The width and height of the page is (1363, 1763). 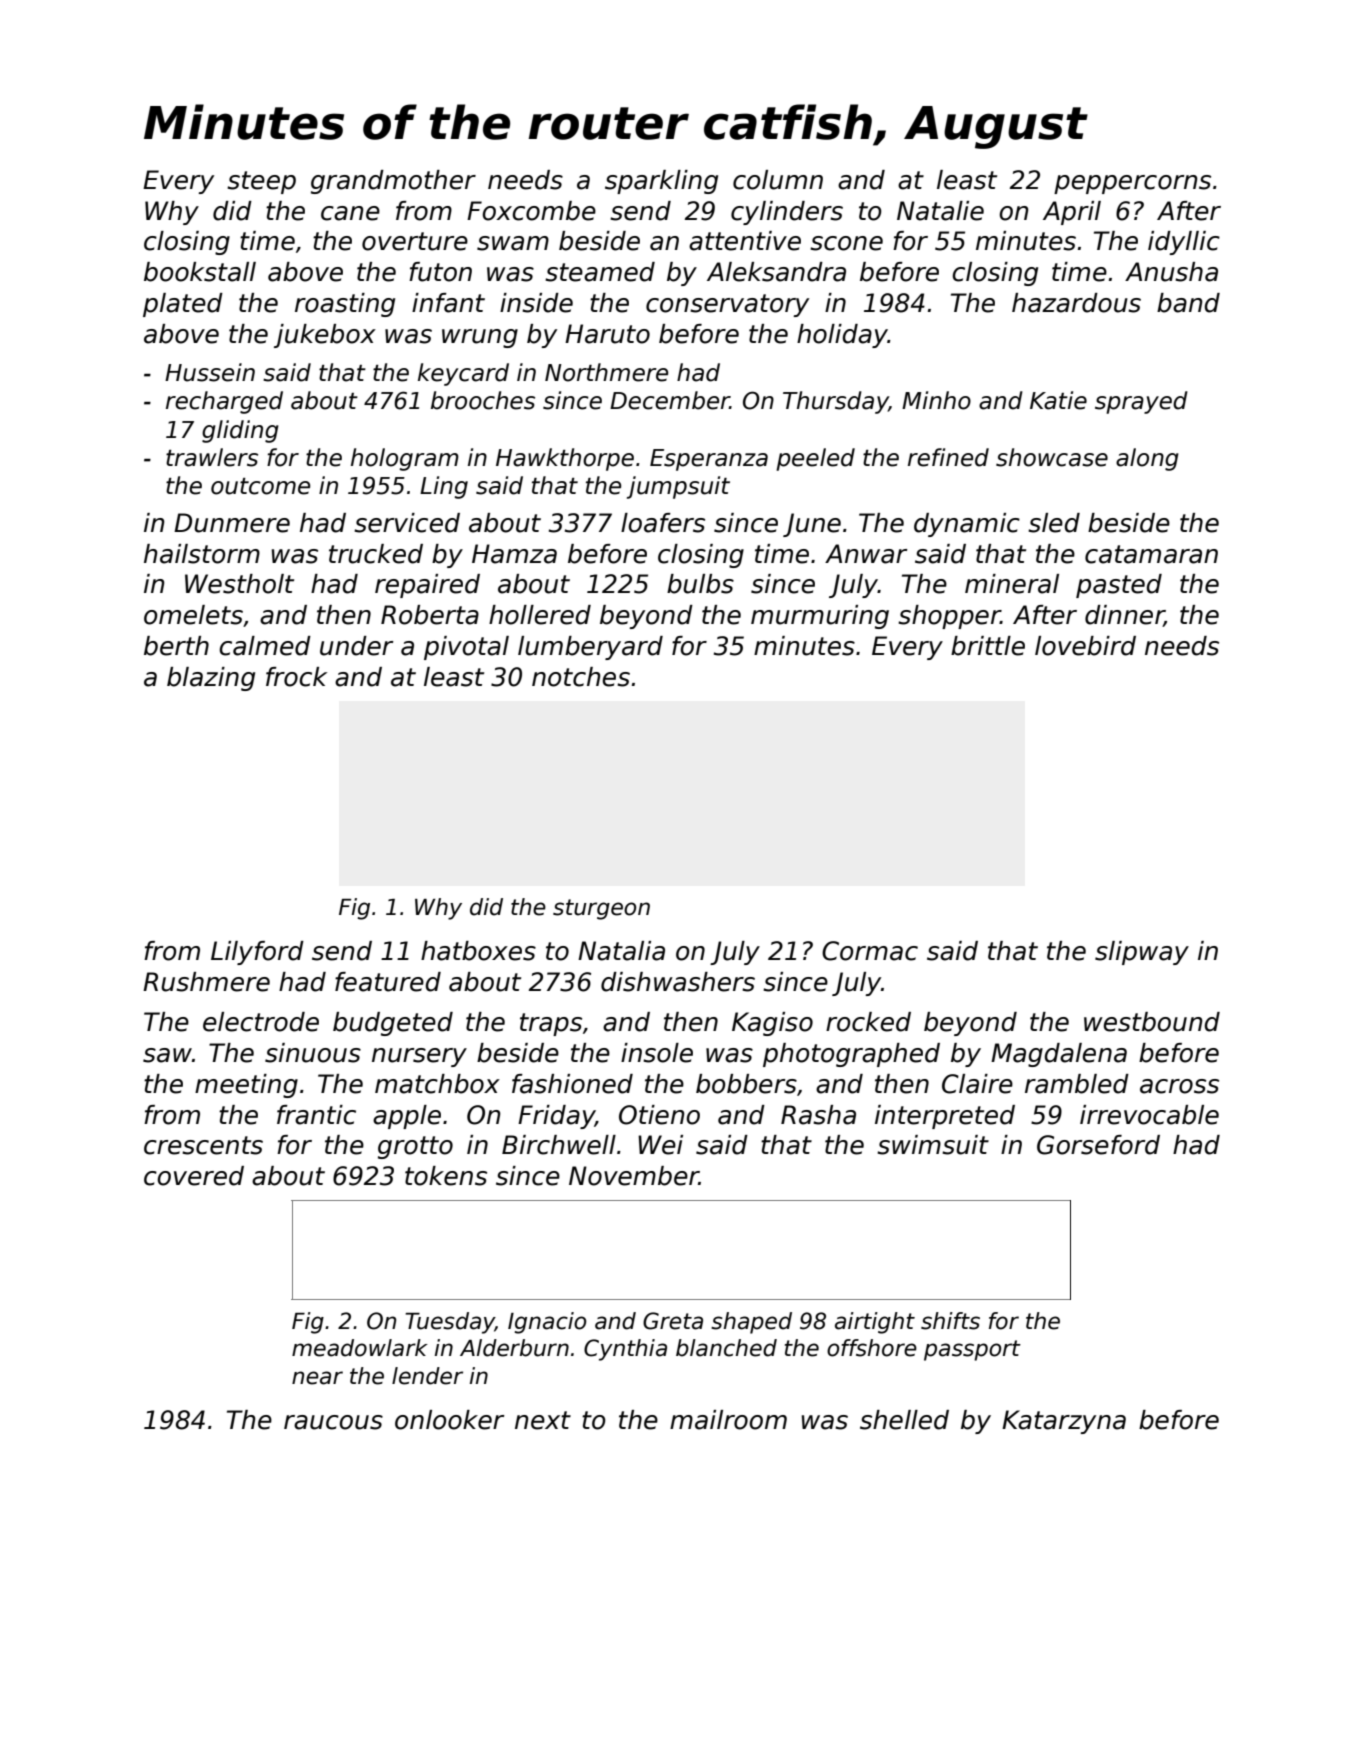 I want to click on westbound, so click(x=1152, y=1022).
